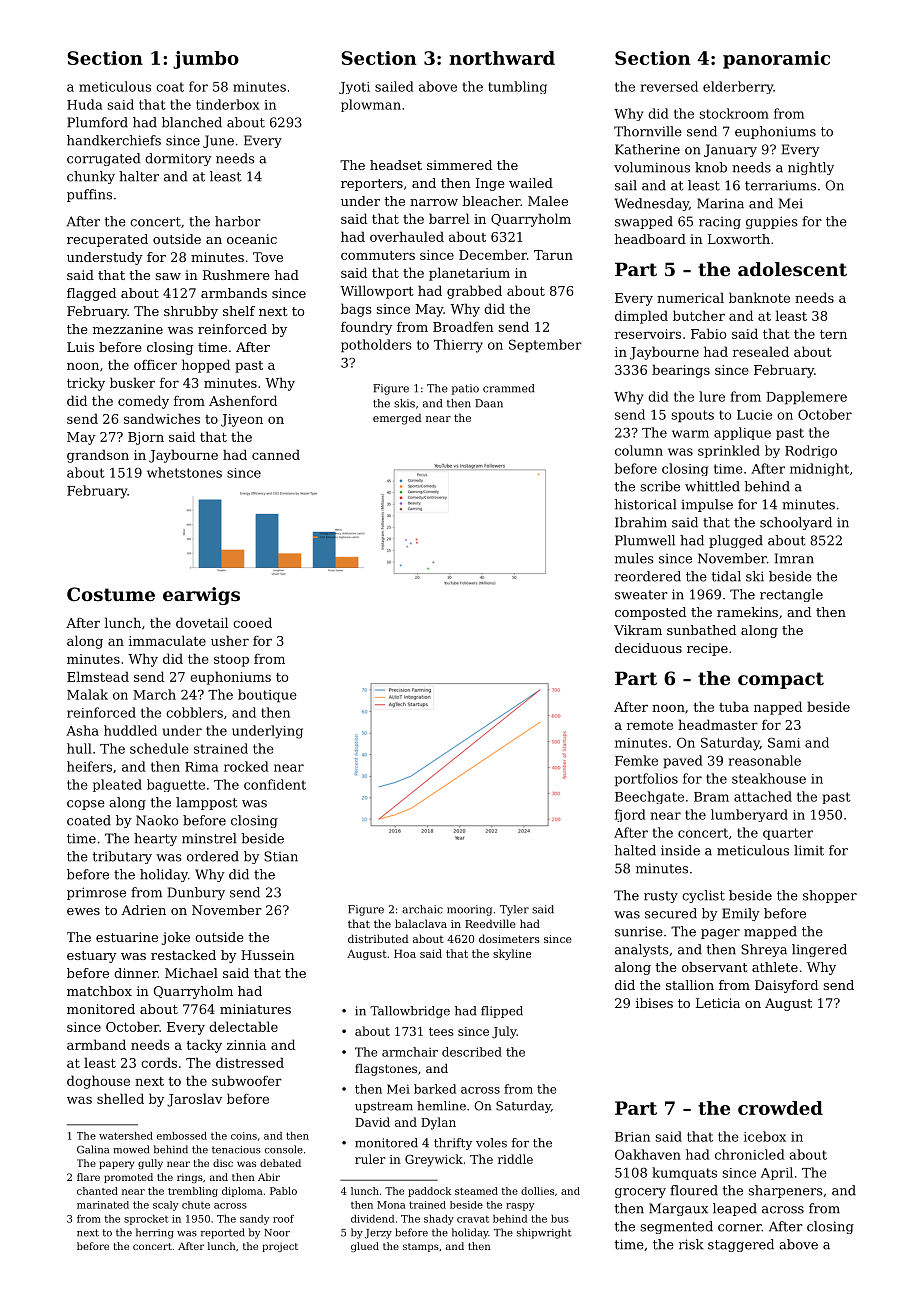 This screenshot has height=1308, width=924. I want to click on headmaster, so click(718, 724).
